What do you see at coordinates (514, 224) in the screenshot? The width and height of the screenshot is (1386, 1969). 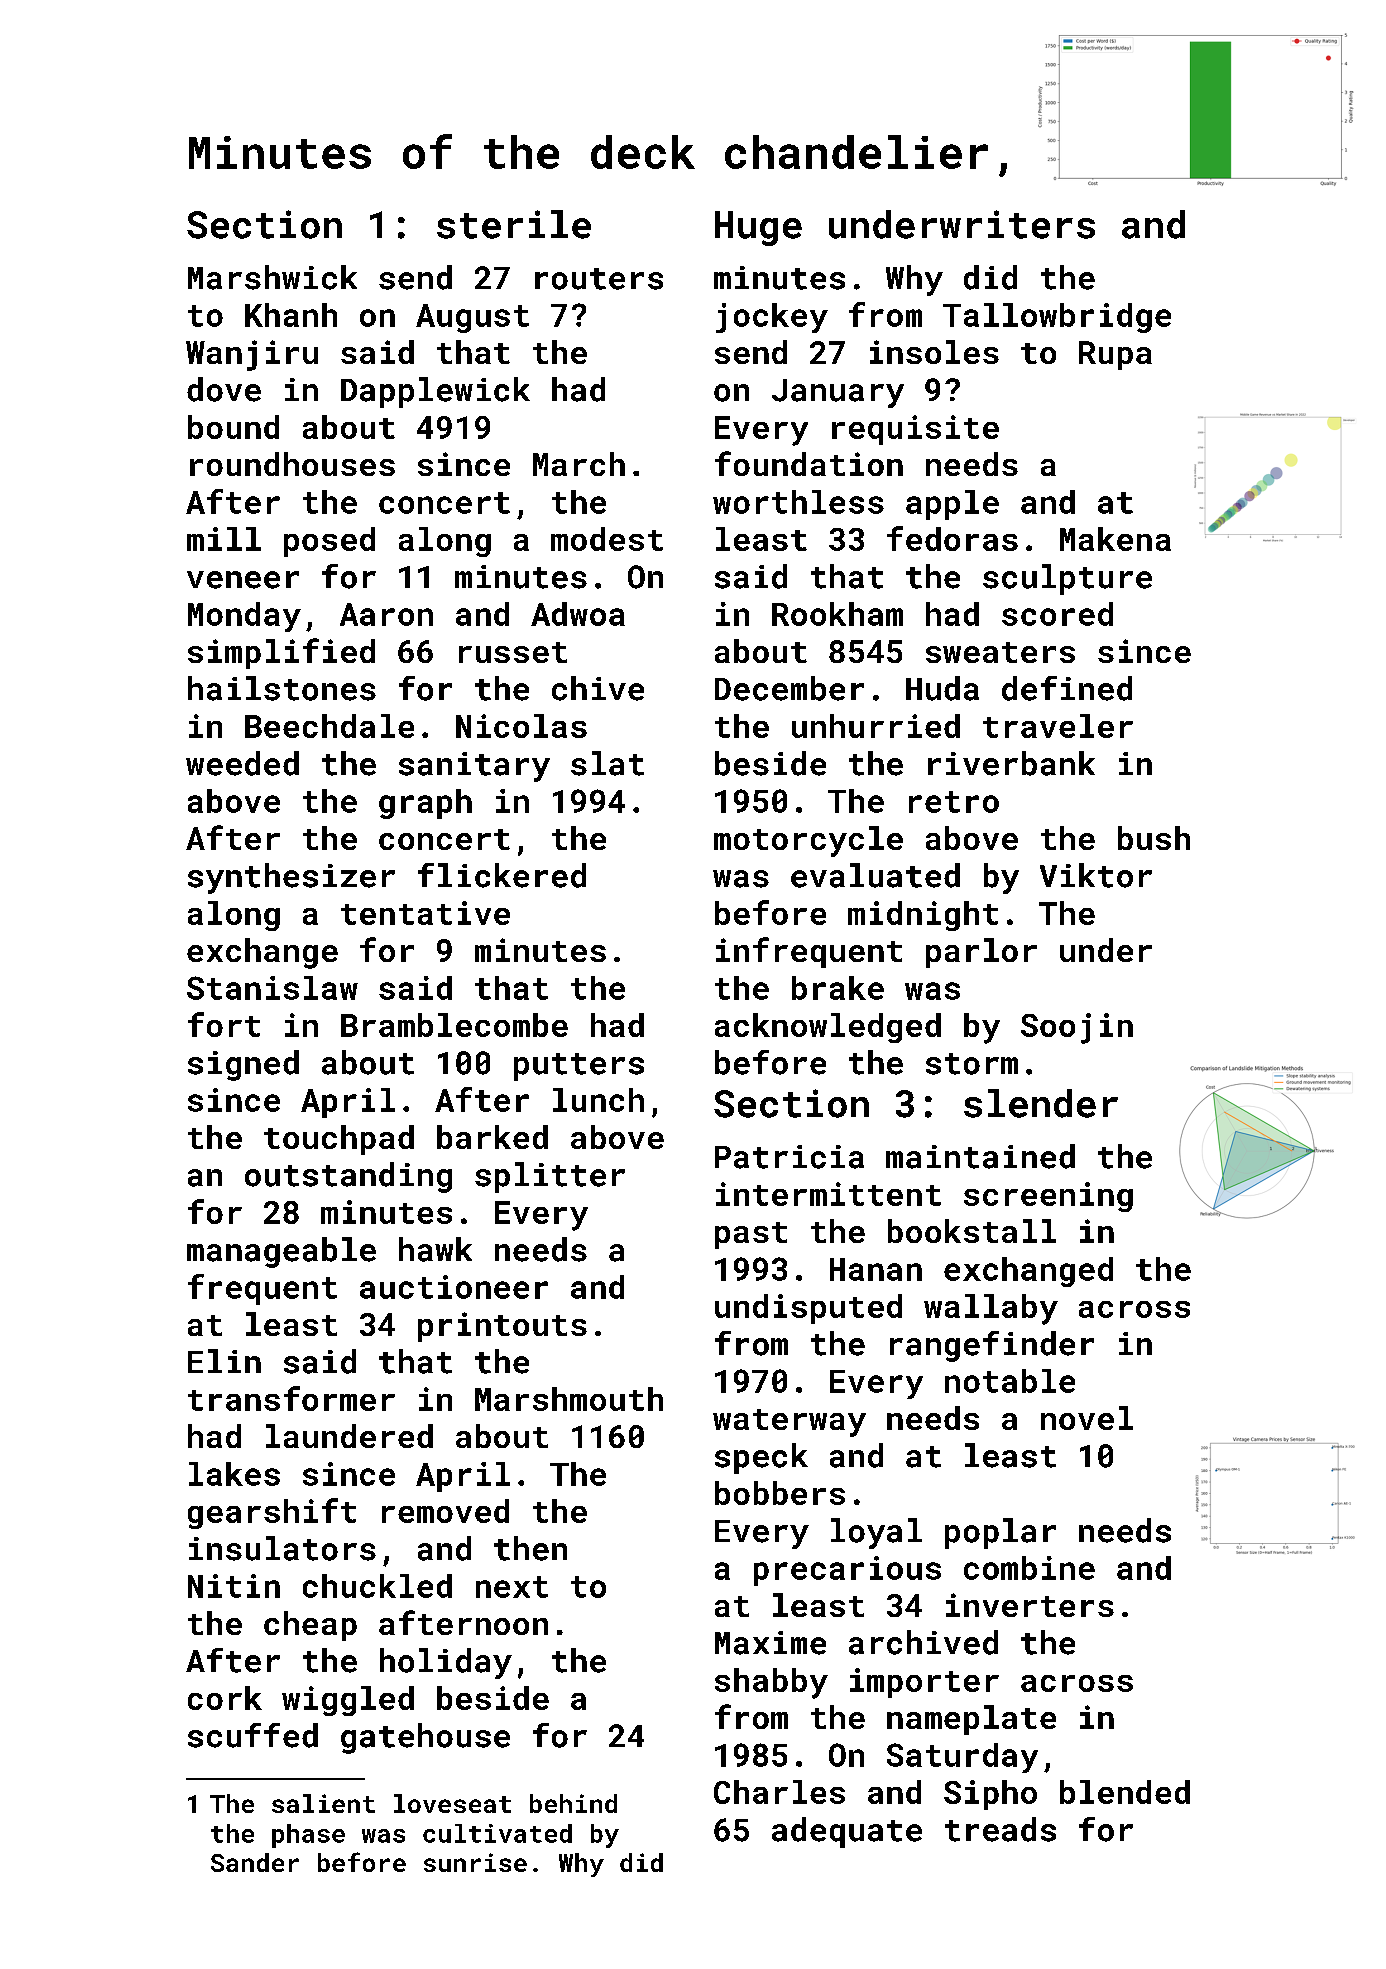 I see `sterile` at bounding box center [514, 224].
